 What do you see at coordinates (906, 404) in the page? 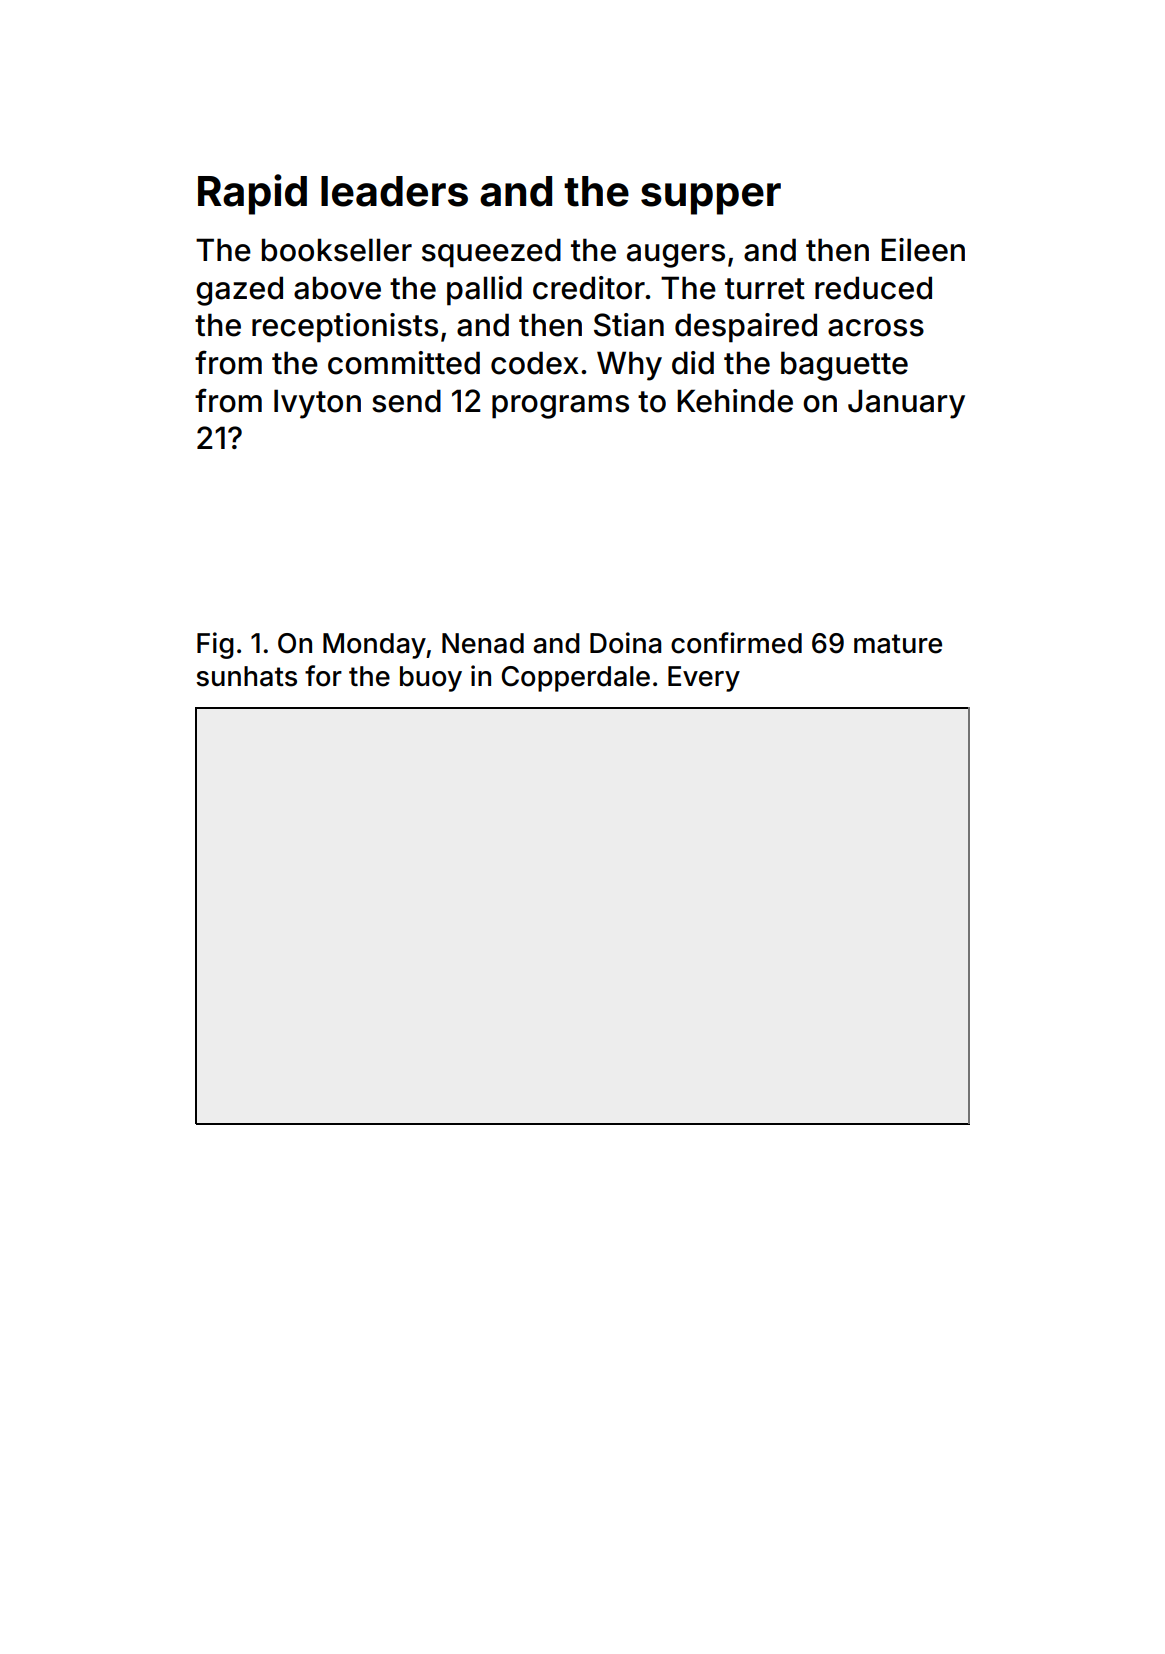
I see `January` at bounding box center [906, 404].
